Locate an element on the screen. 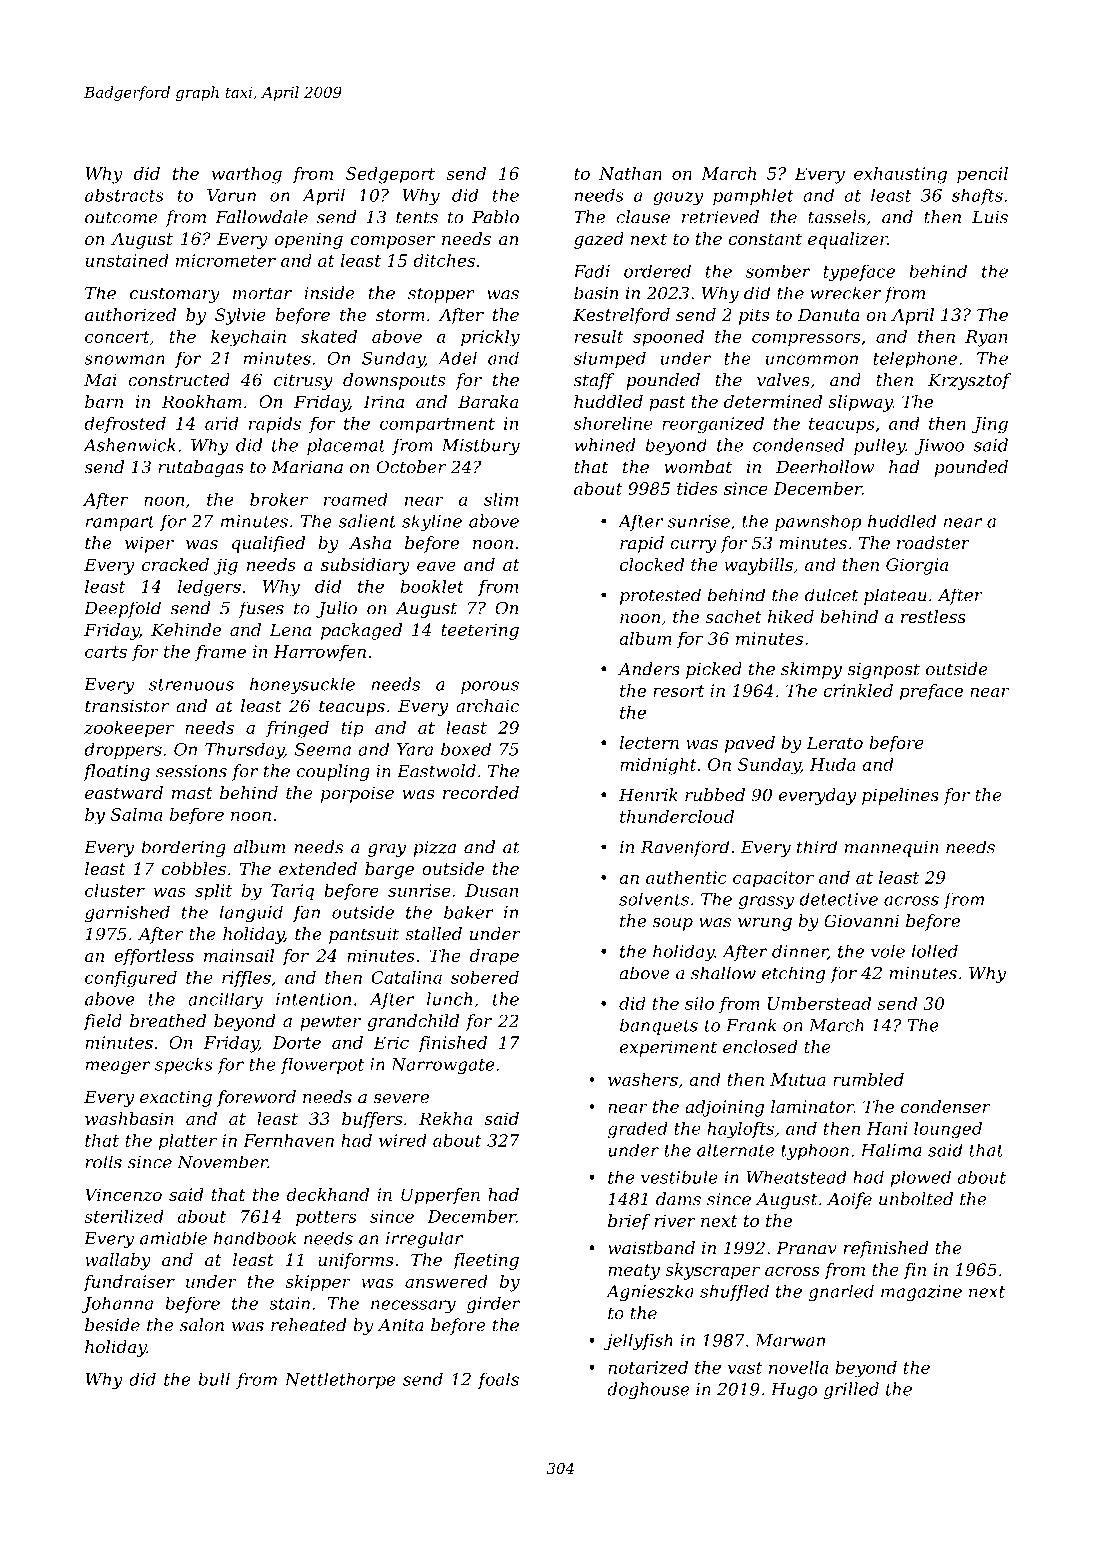  cracked is located at coordinates (175, 564).
